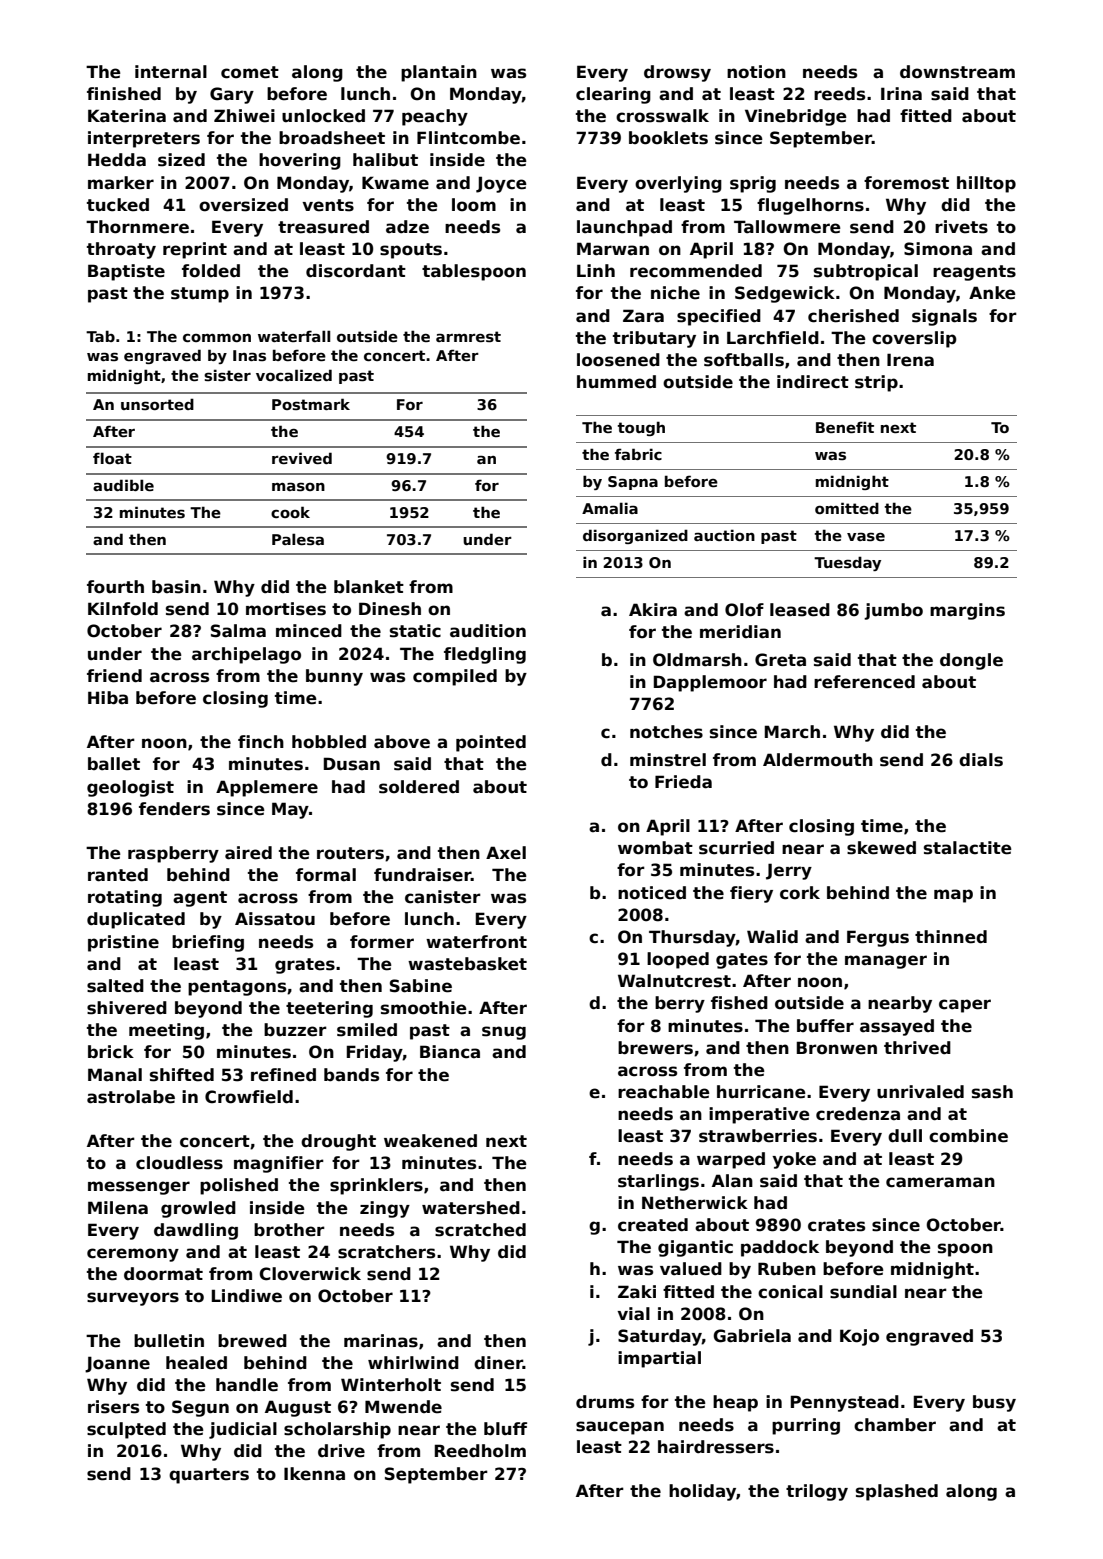 This screenshot has height=1559, width=1103. I want to click on drowsy, so click(677, 73).
